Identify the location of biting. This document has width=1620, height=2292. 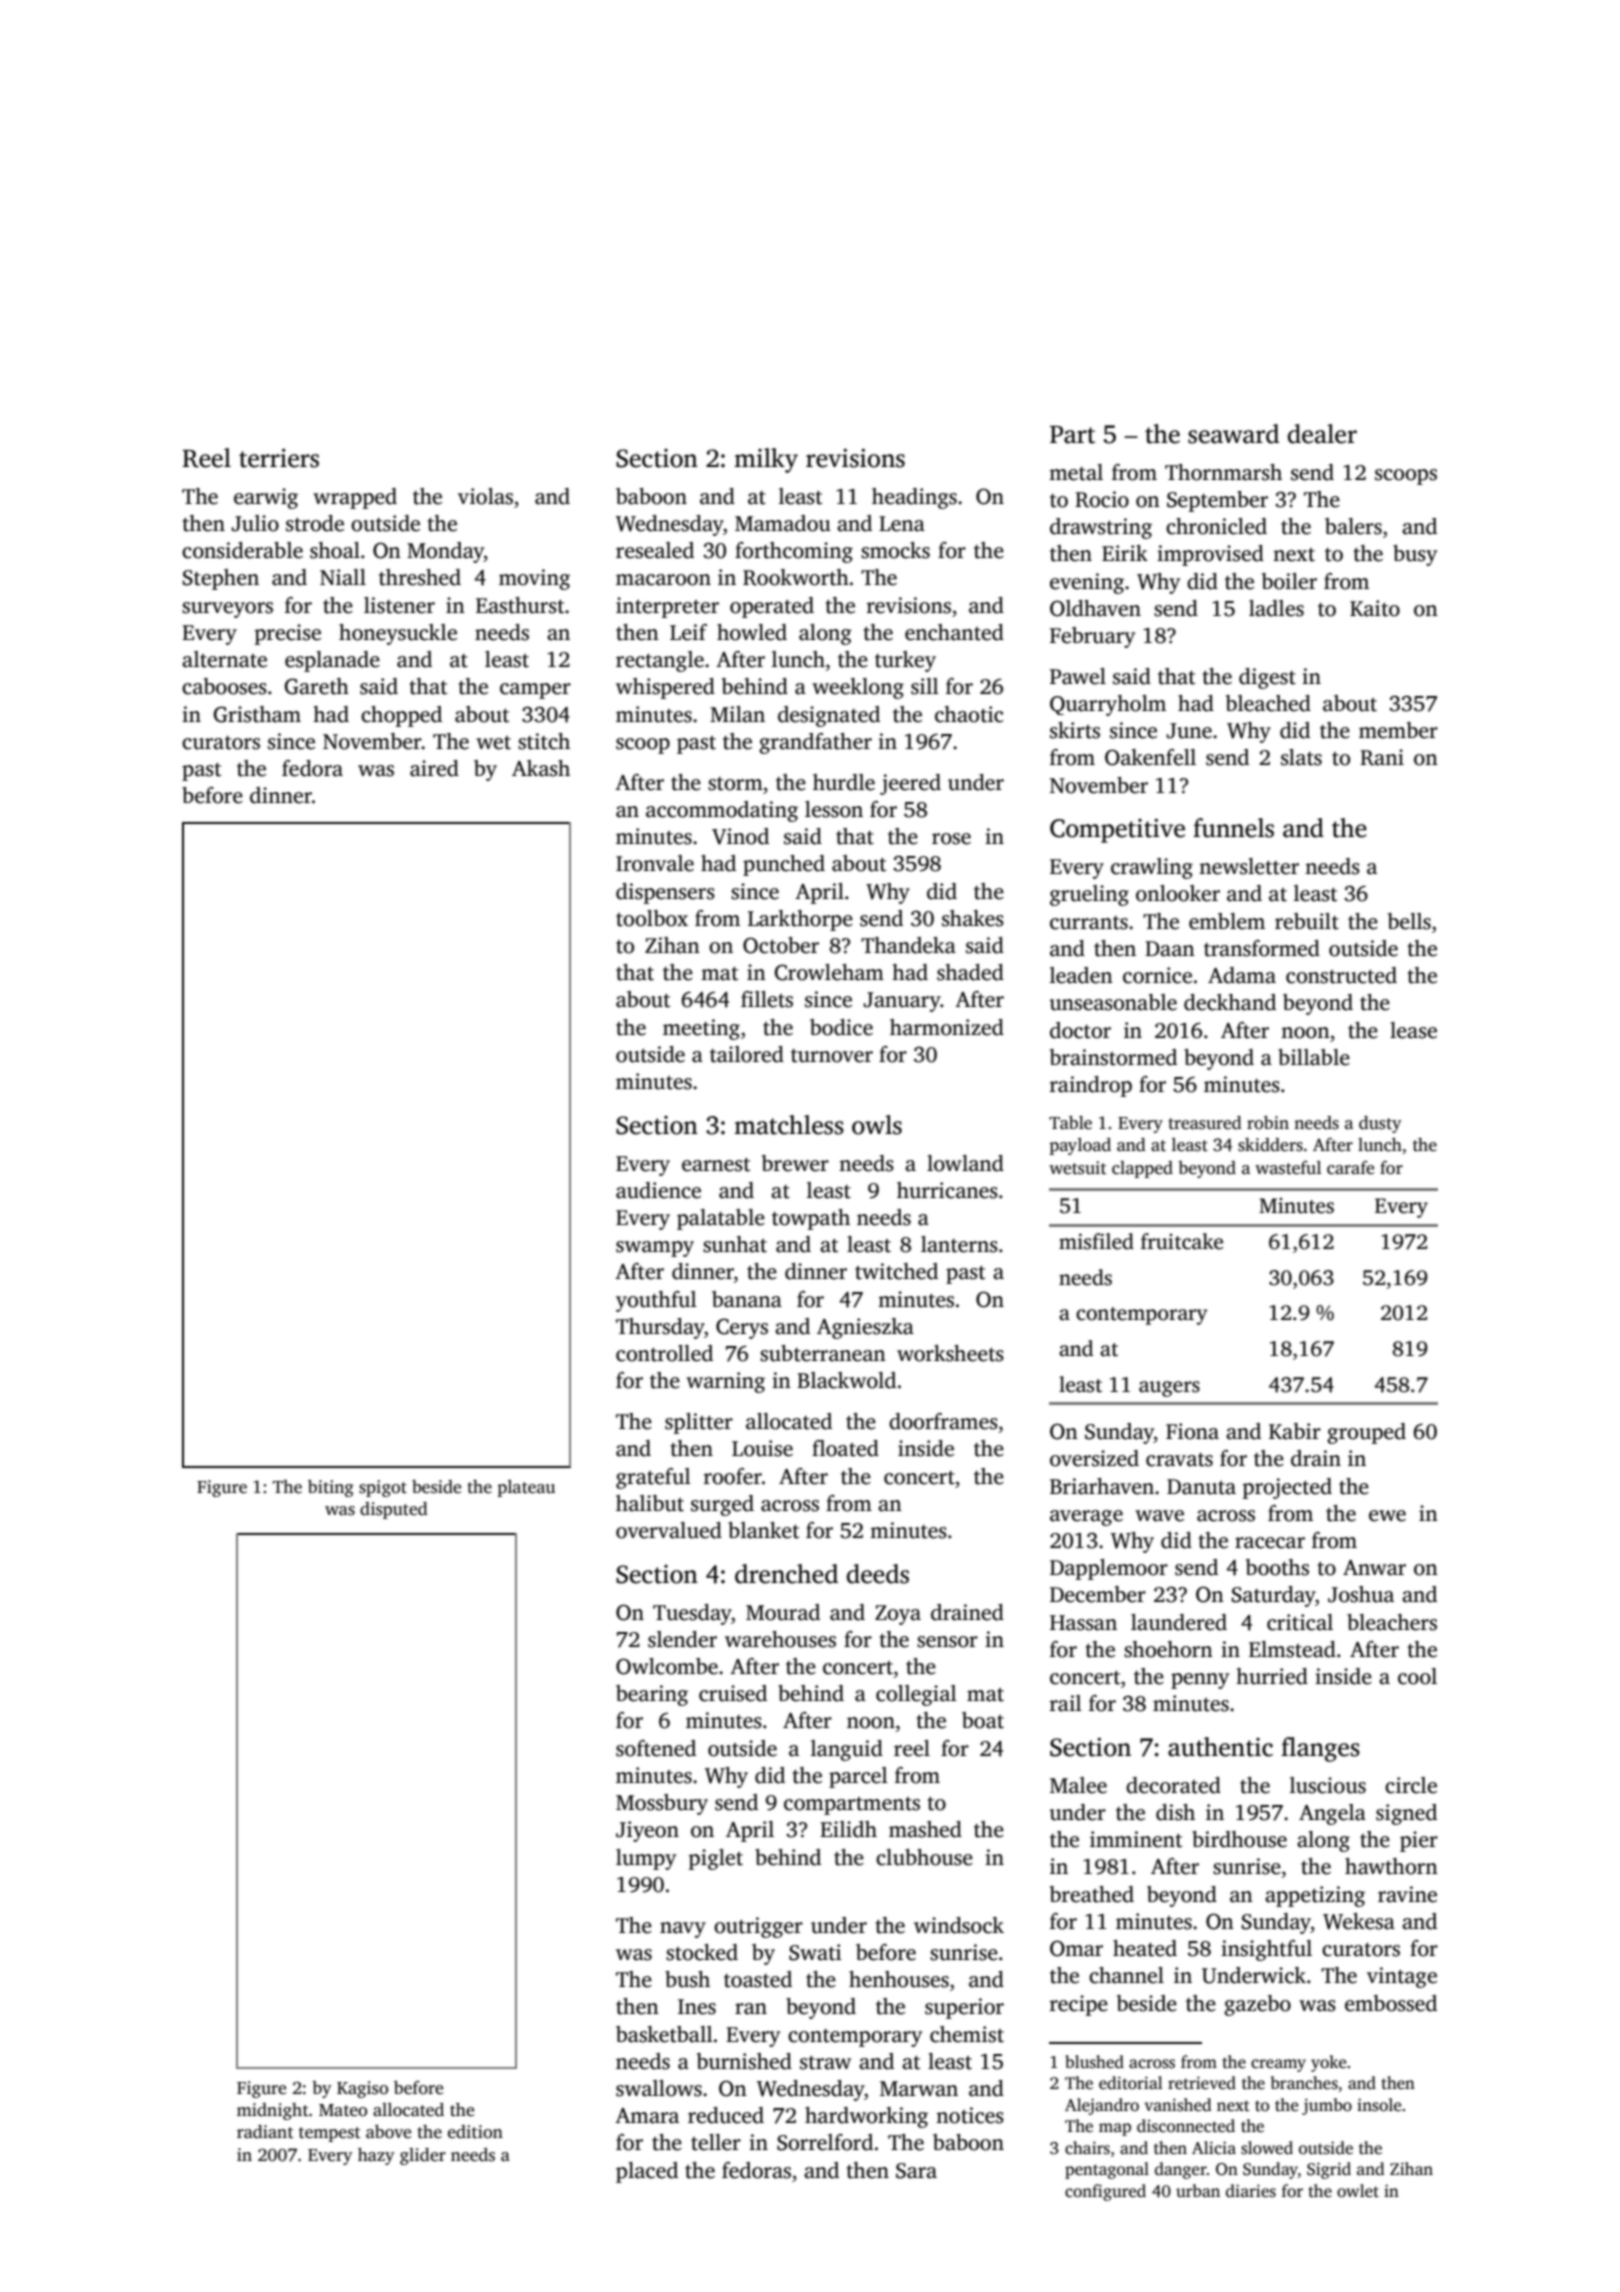
(330, 1488).
